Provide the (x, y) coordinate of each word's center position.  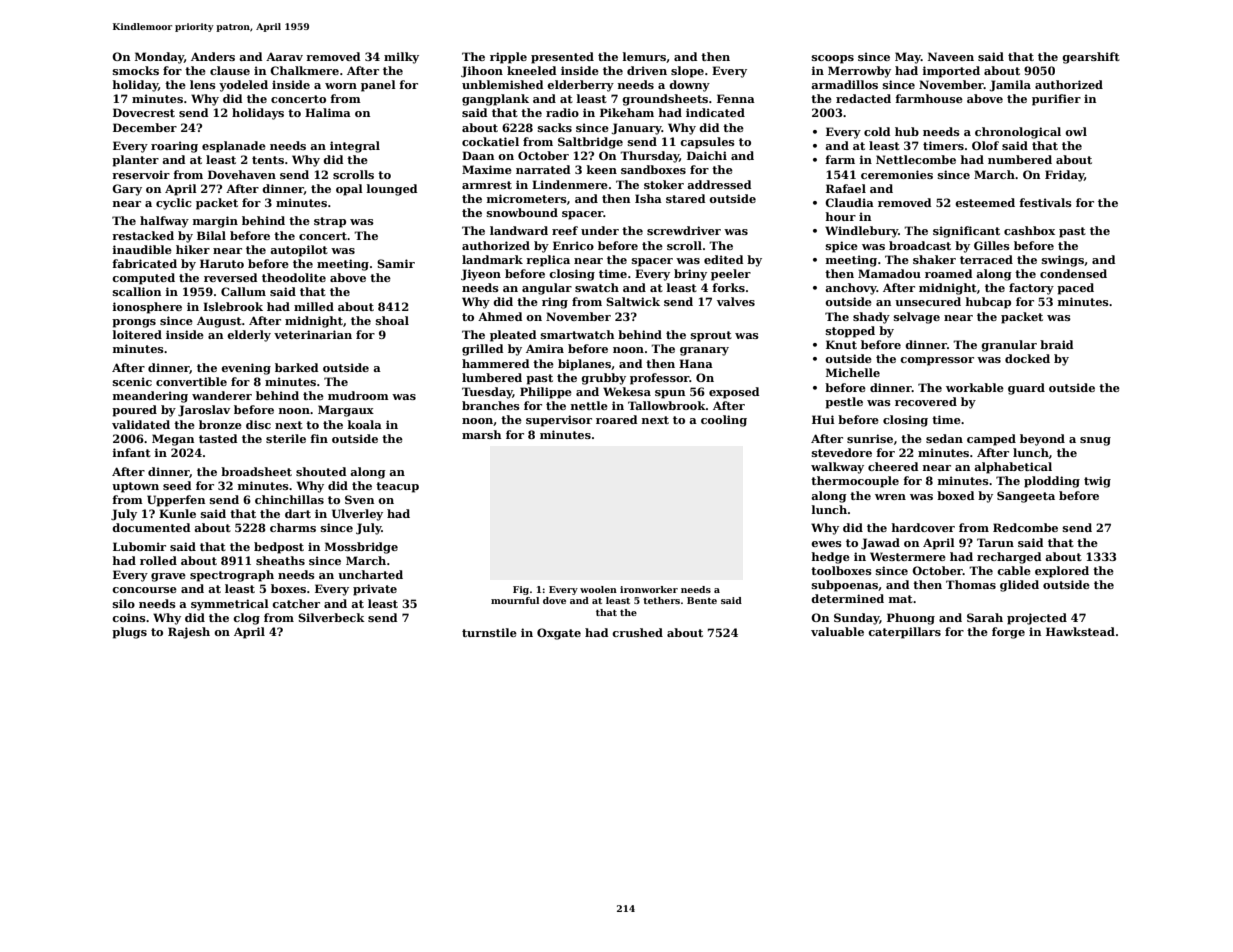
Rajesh (189, 633)
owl (1076, 131)
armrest (487, 185)
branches (491, 405)
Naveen (951, 56)
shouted (321, 471)
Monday (159, 58)
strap (330, 222)
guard (1026, 389)
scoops (833, 59)
